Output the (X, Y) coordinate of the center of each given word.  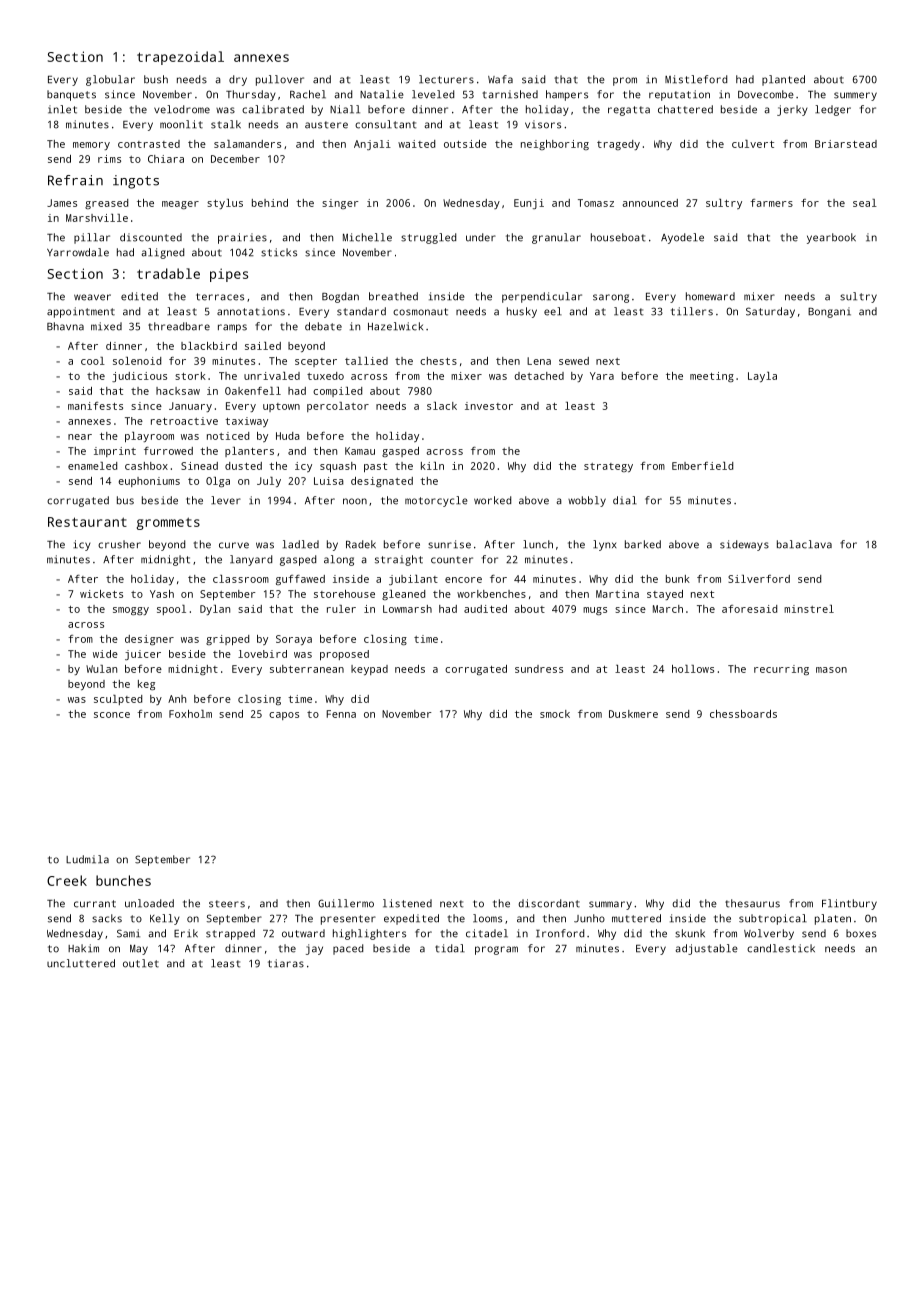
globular (110, 80)
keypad (369, 670)
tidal (450, 948)
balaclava (804, 544)
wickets (101, 594)
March (668, 609)
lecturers (446, 79)
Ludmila (87, 859)
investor (489, 406)
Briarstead (846, 144)
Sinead (199, 466)
